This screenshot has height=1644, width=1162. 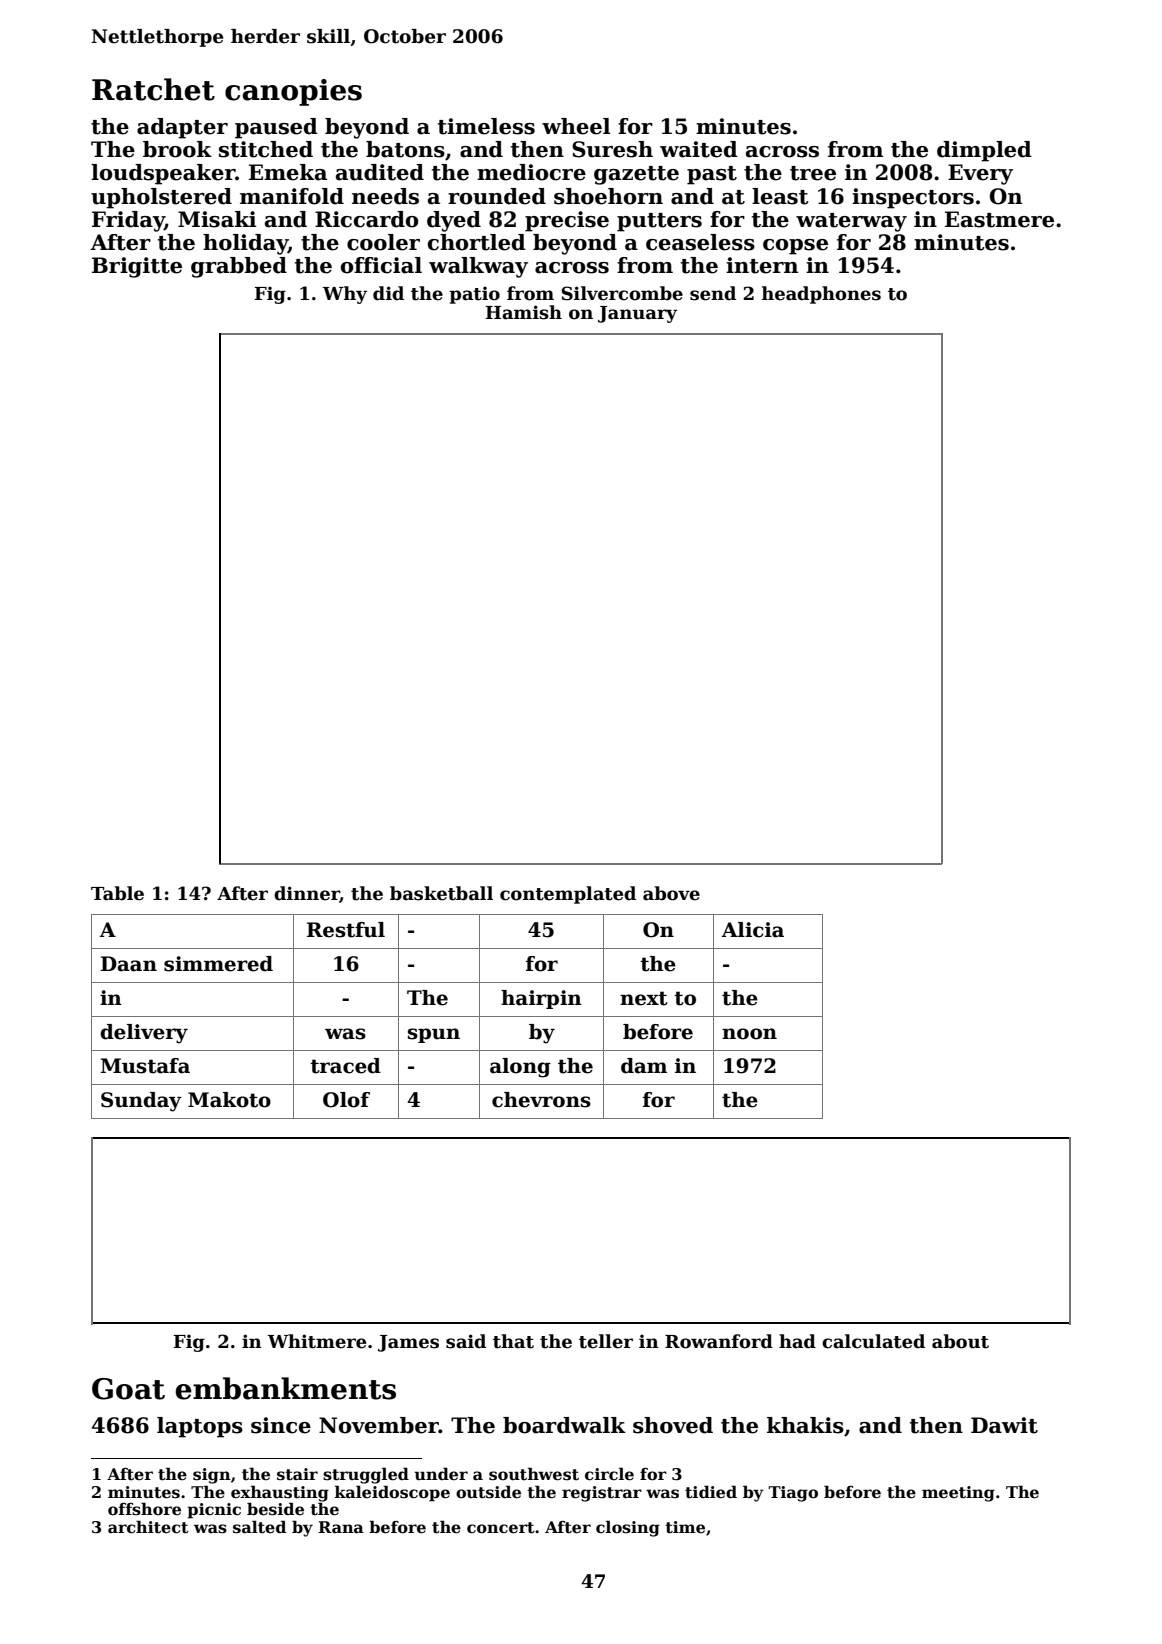 I want to click on Why, so click(x=344, y=295).
